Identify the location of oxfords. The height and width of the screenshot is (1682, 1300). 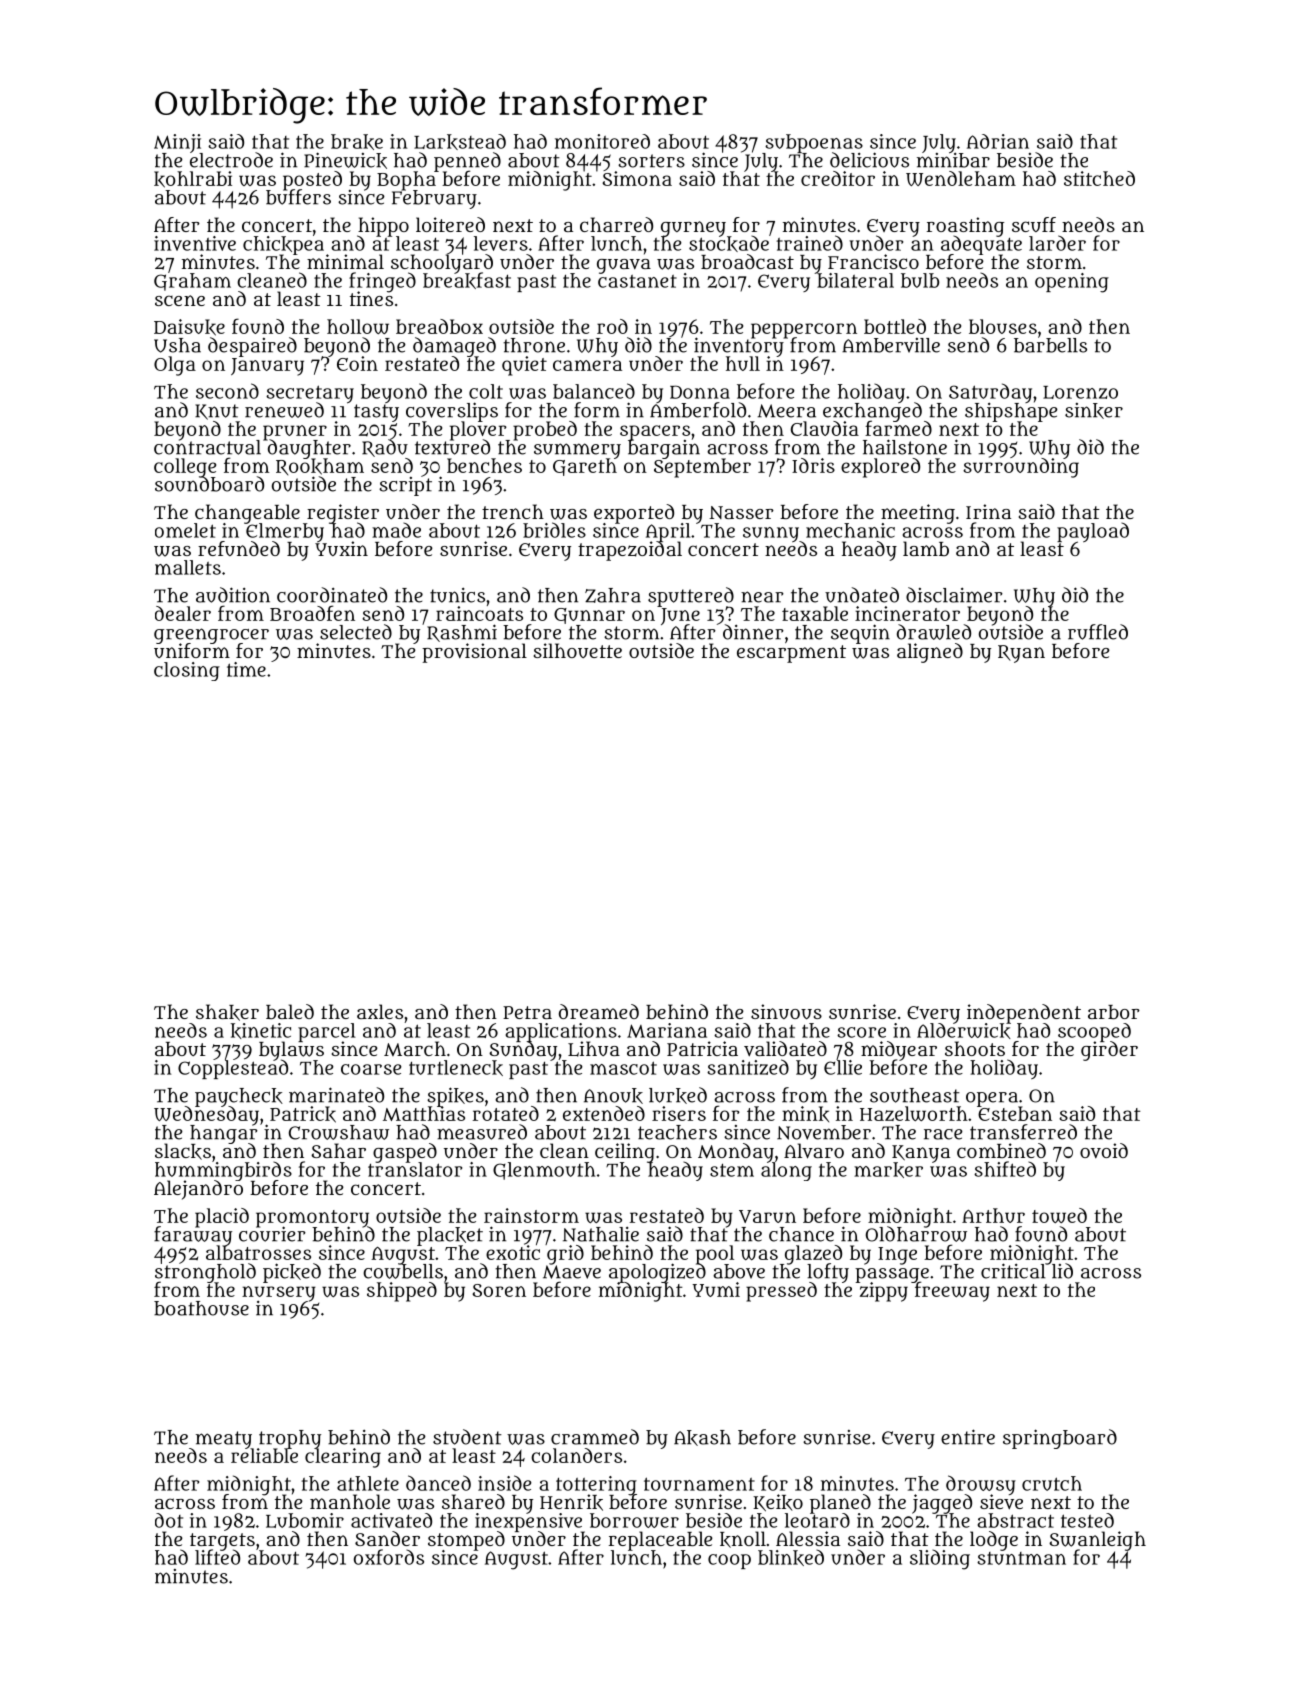
(389, 1557).
